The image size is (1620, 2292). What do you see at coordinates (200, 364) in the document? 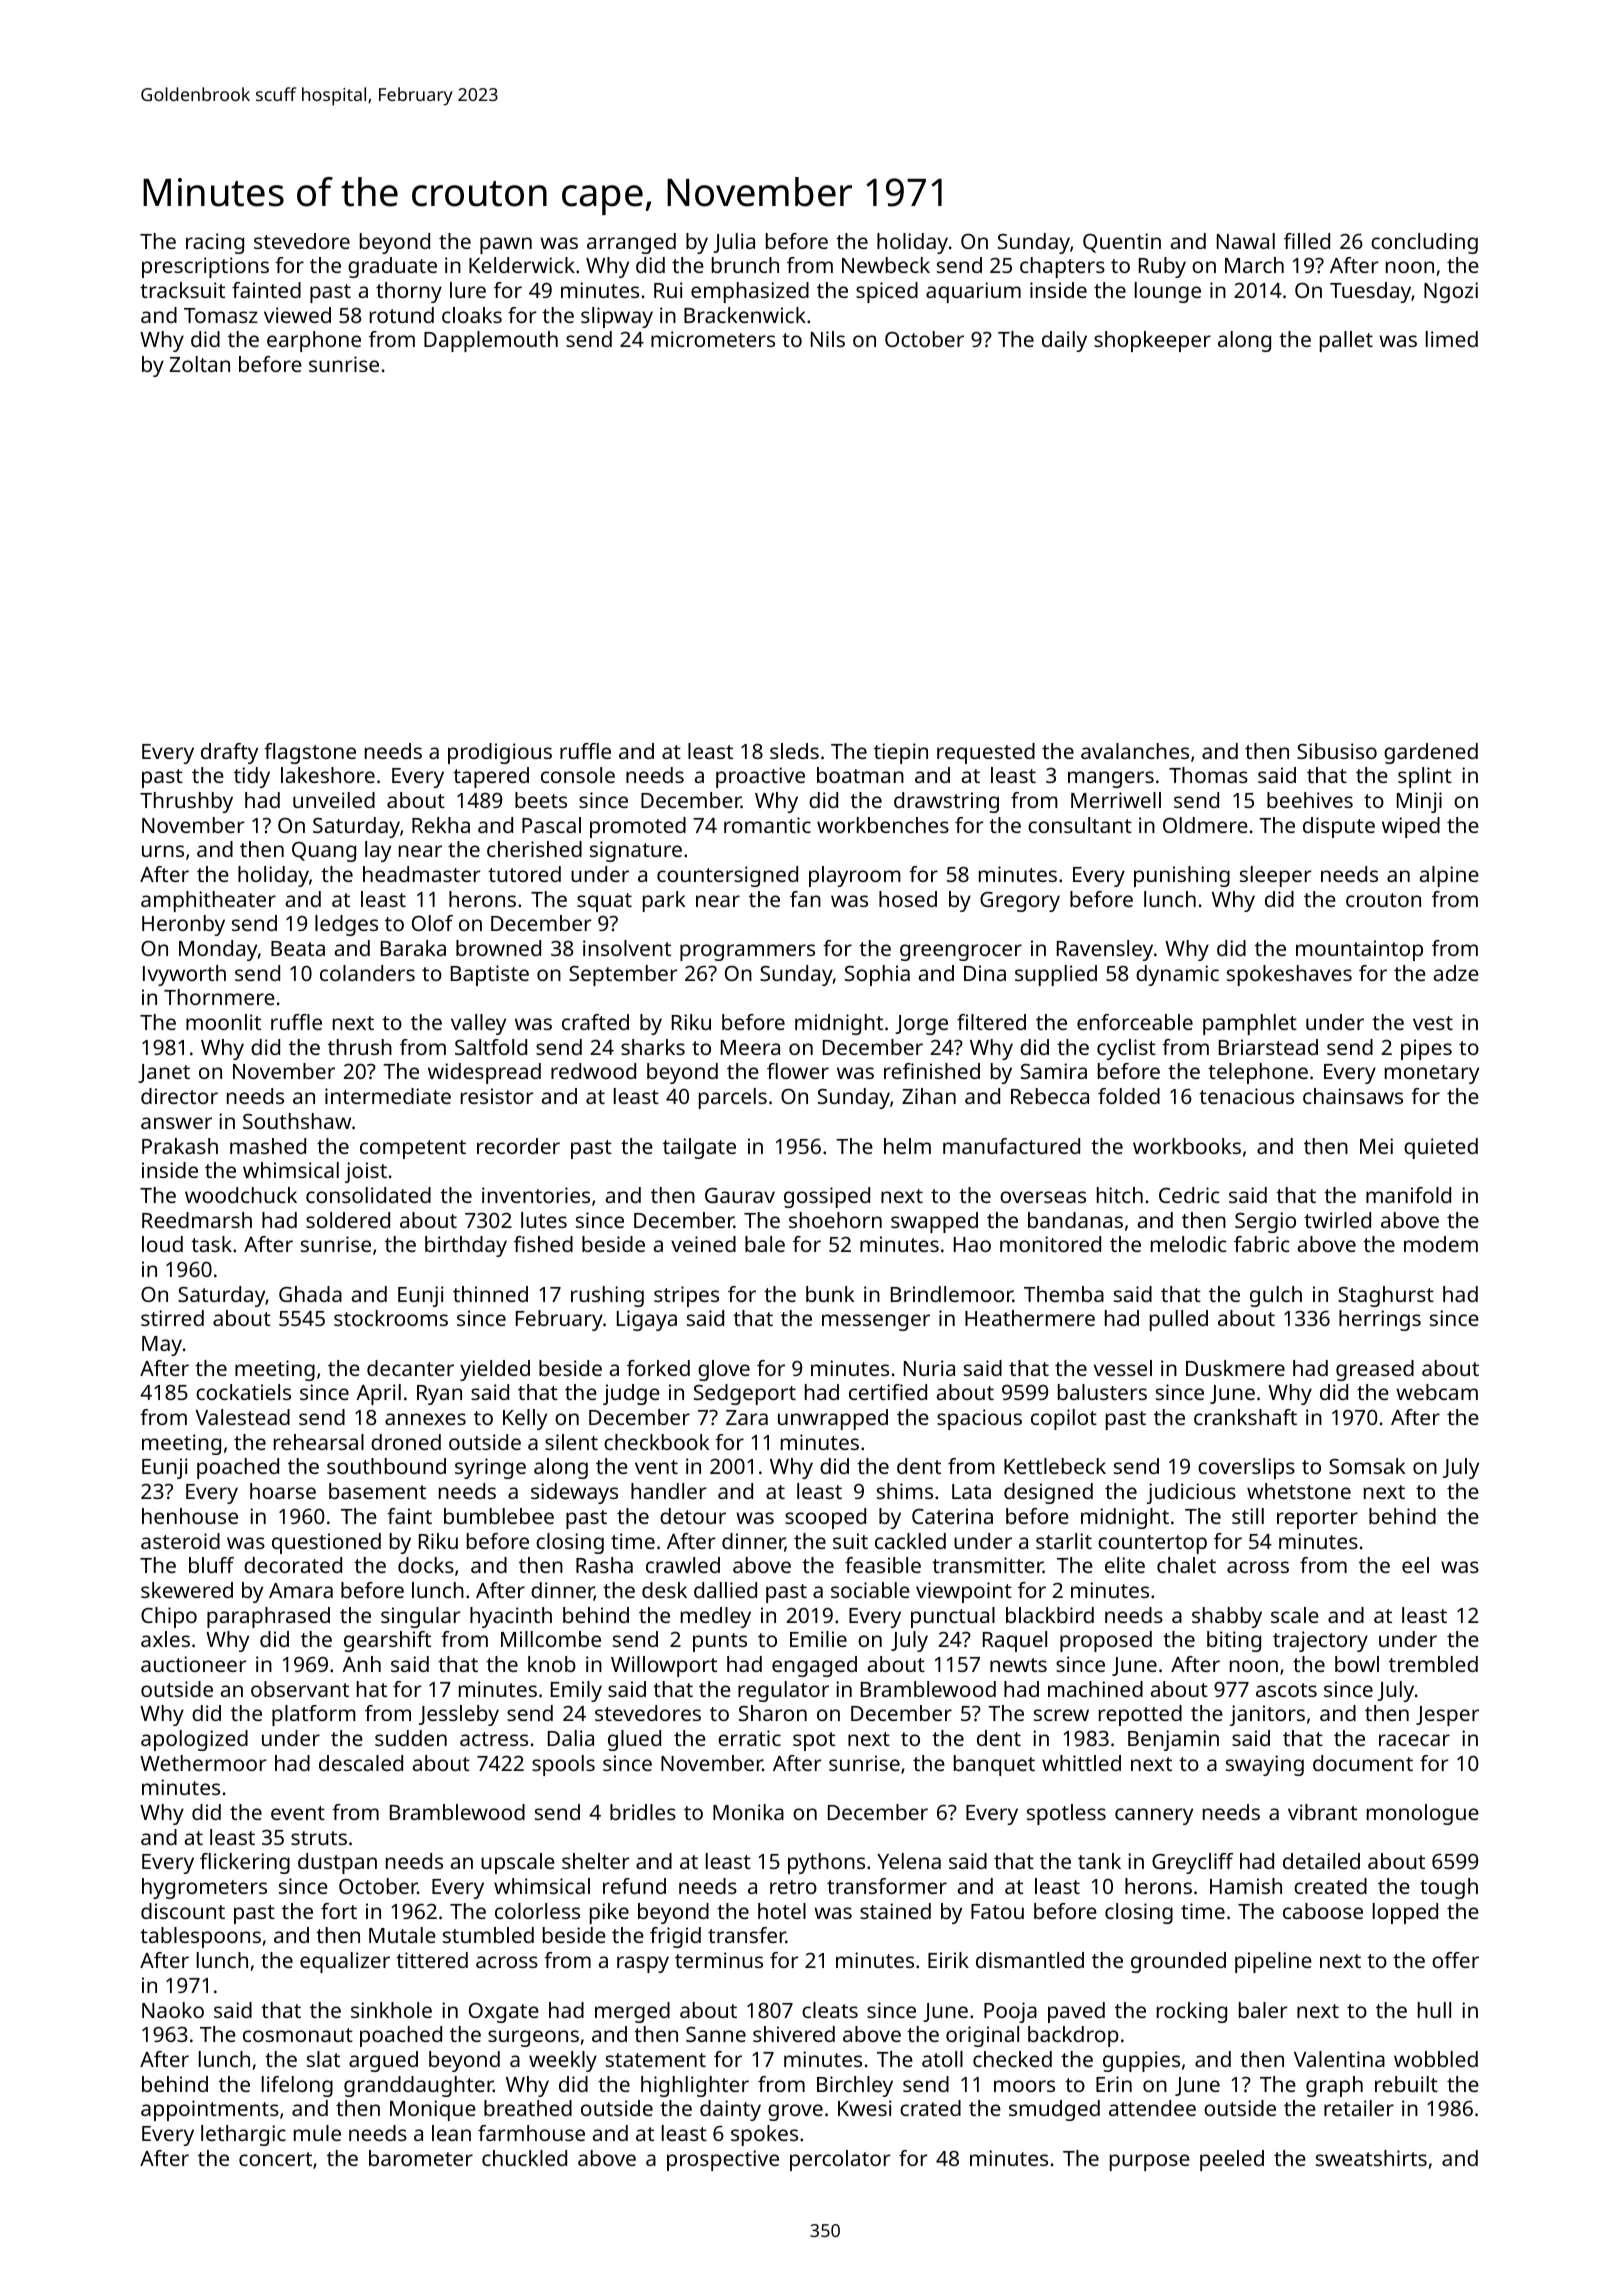
I see `Zoltan` at bounding box center [200, 364].
